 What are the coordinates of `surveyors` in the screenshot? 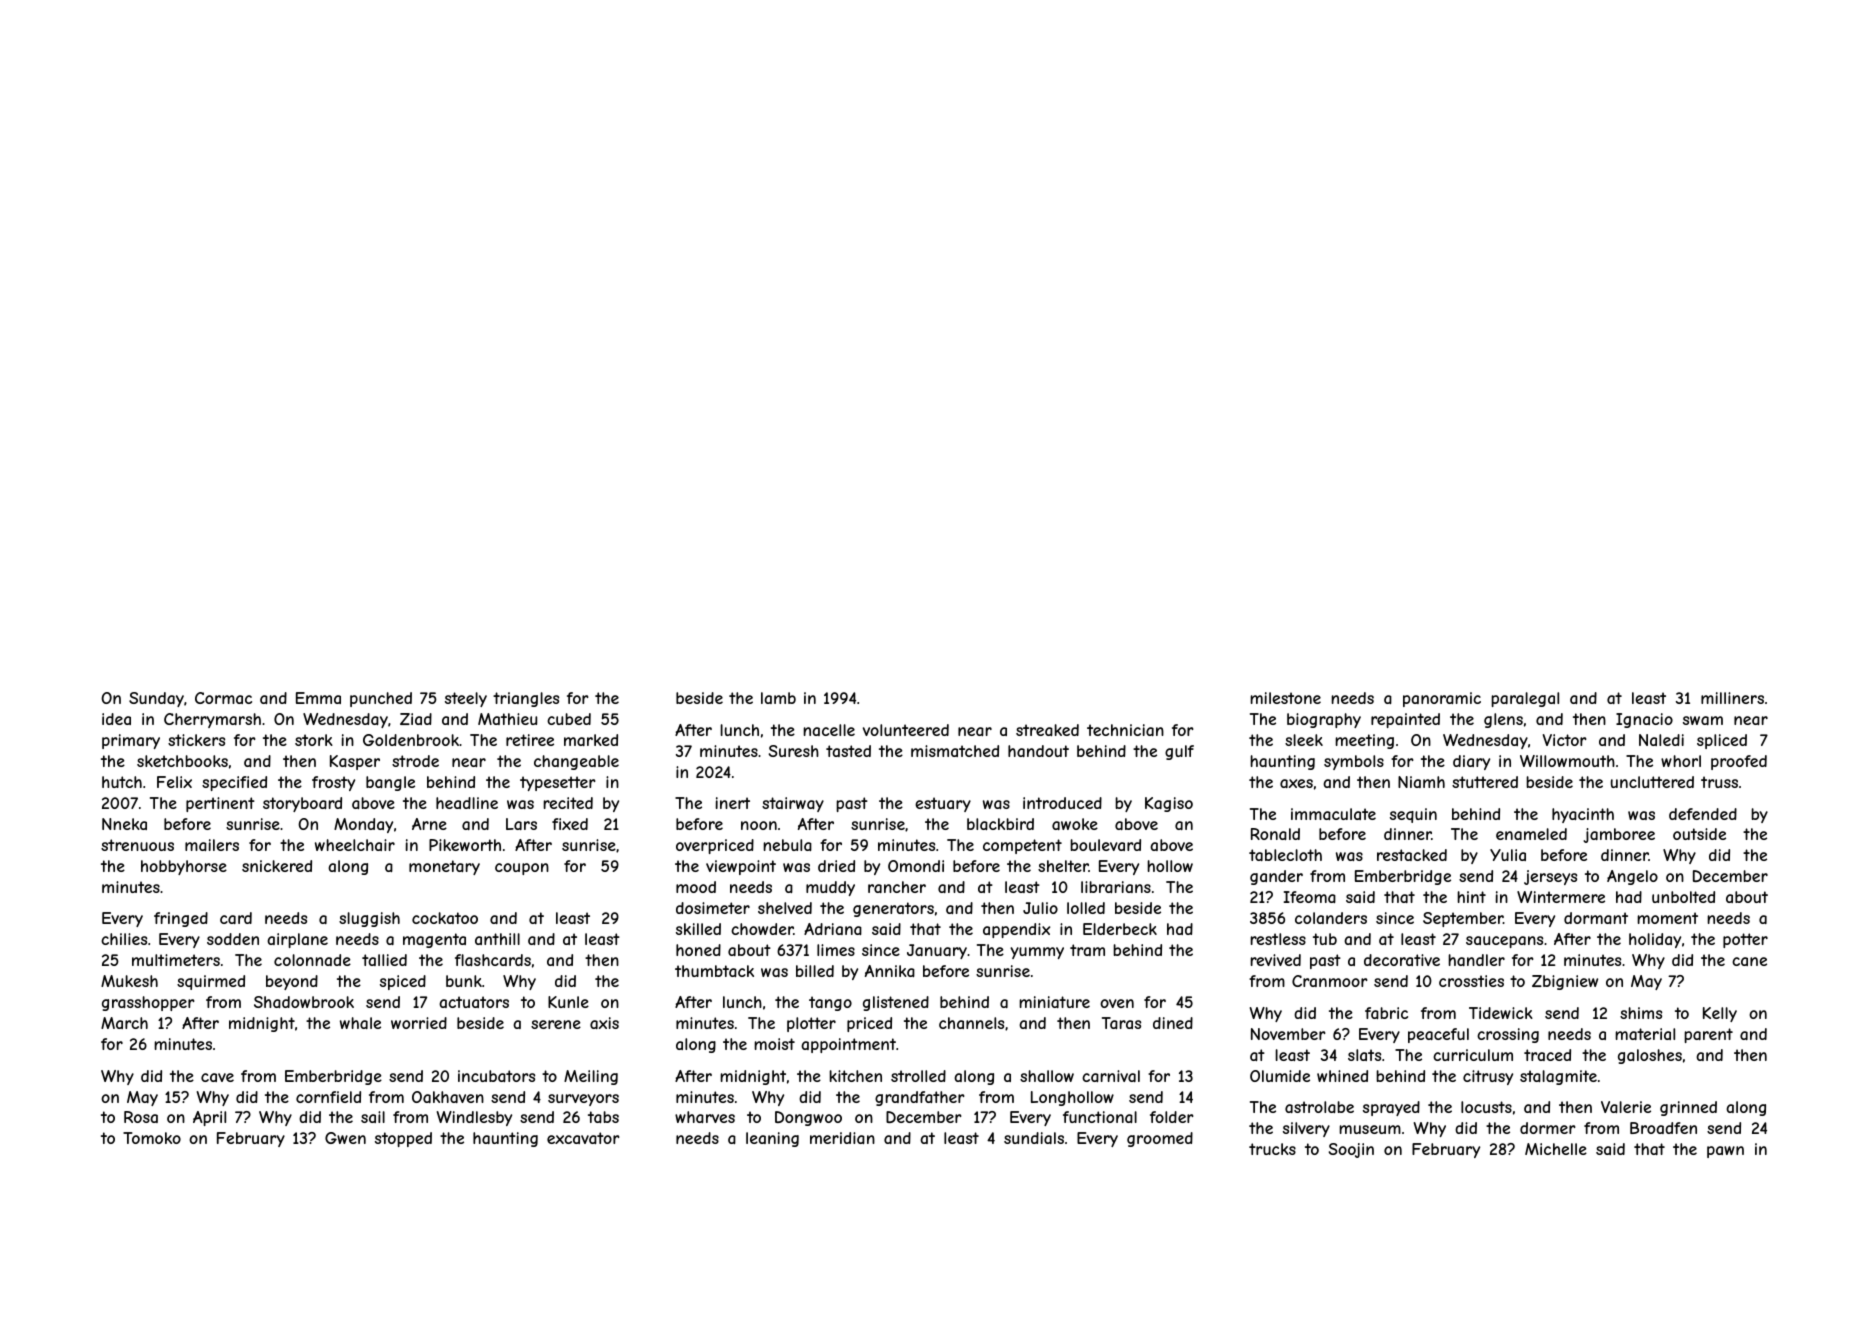 It's located at (583, 1100).
